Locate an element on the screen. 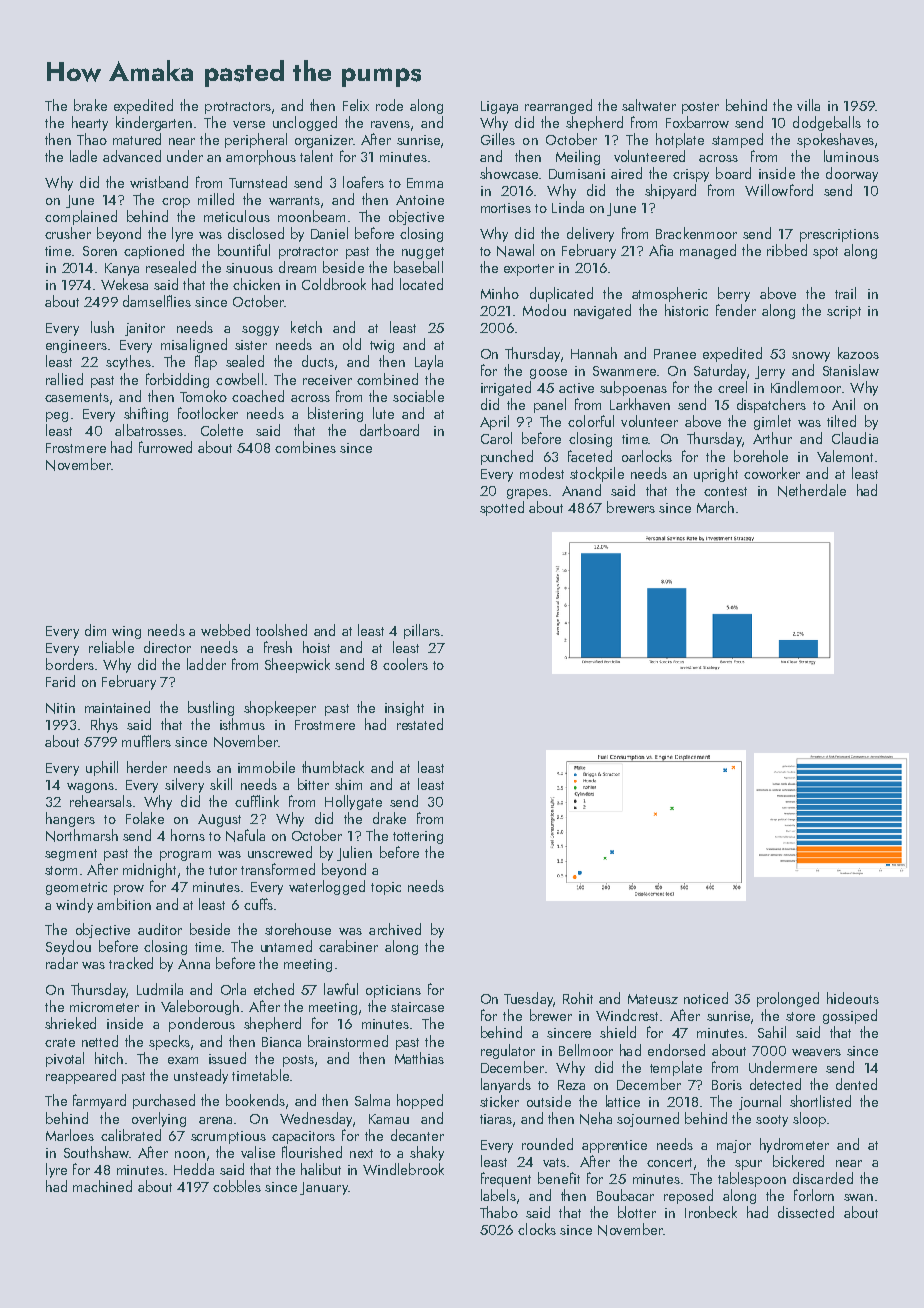  luminous is located at coordinates (851, 156).
